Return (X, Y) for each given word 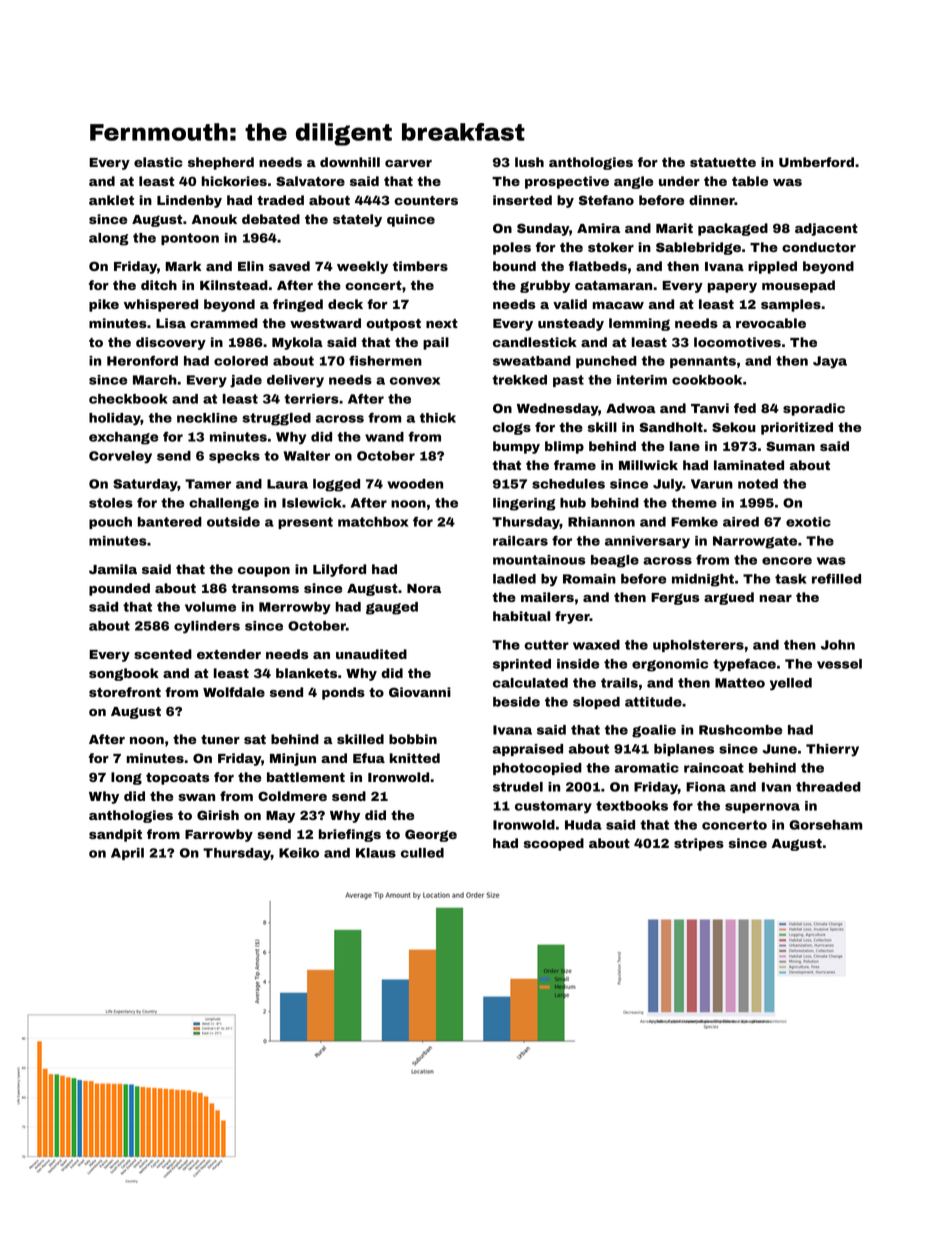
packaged (733, 229)
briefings (350, 835)
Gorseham (825, 825)
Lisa (171, 323)
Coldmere (292, 796)
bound (514, 266)
